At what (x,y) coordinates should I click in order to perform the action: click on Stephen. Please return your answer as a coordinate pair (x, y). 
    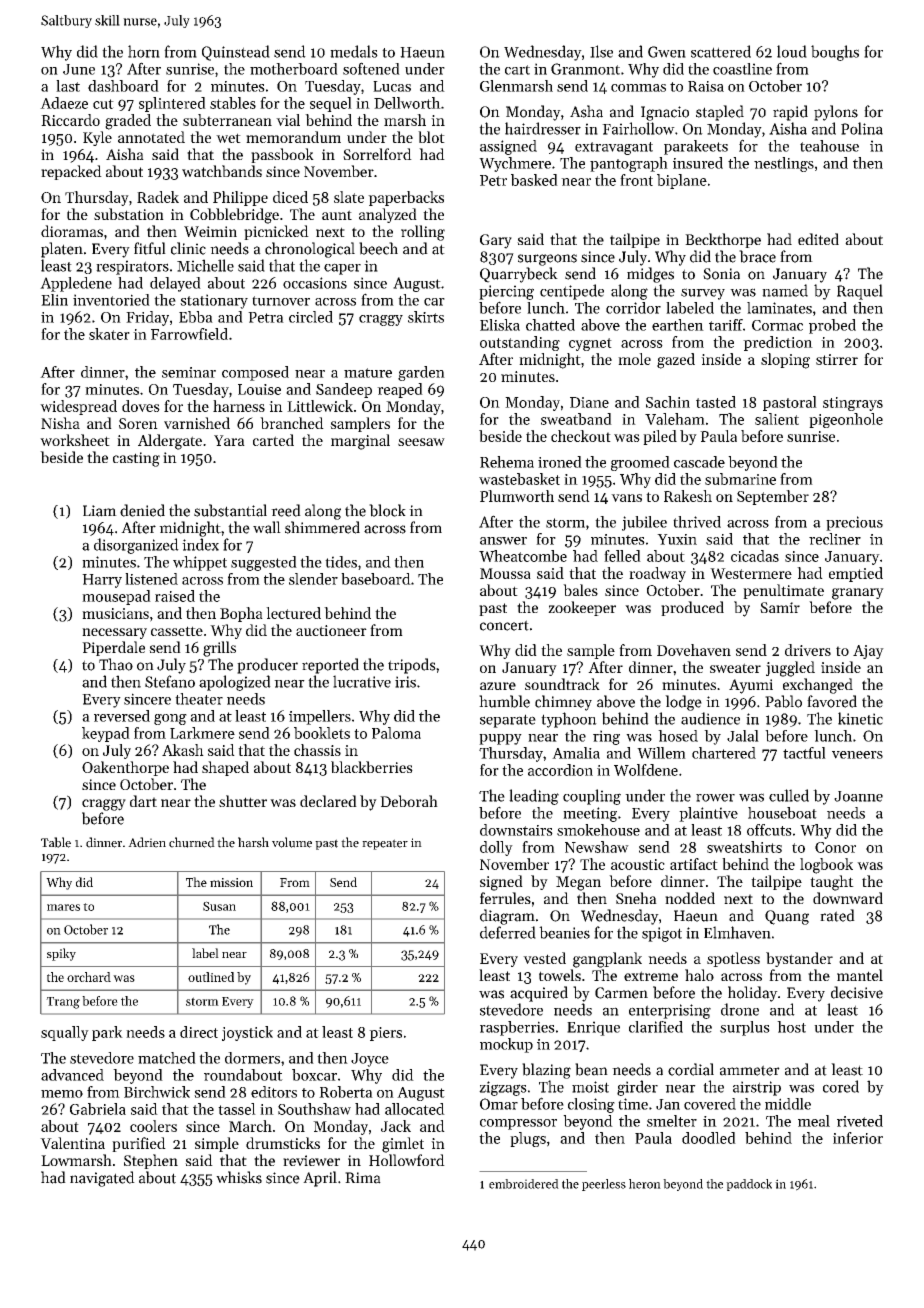
    Looking at the image, I should click on (151, 1161).
